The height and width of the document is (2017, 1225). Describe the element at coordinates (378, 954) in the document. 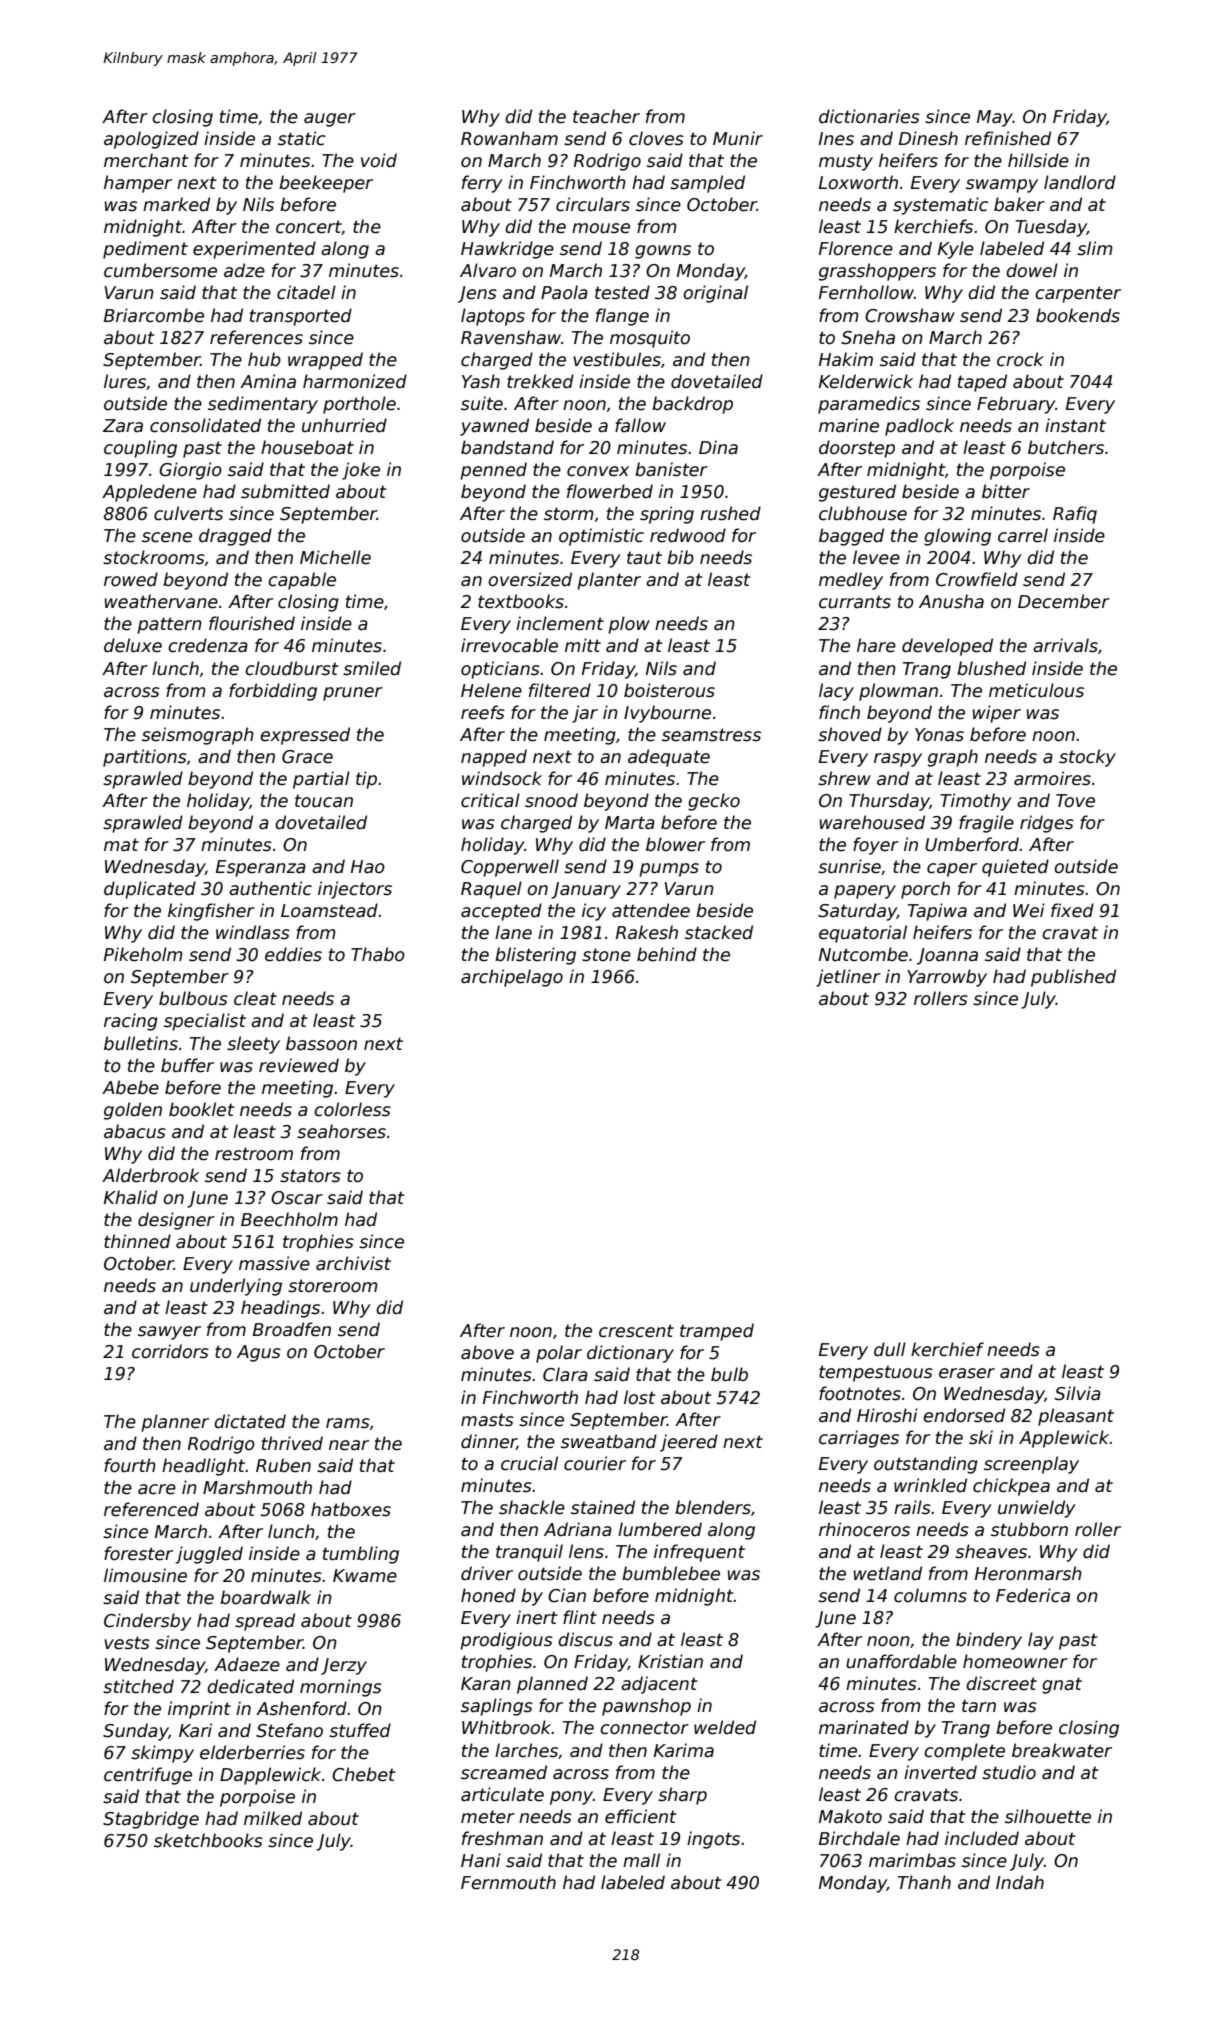

I see `Thabo` at that location.
